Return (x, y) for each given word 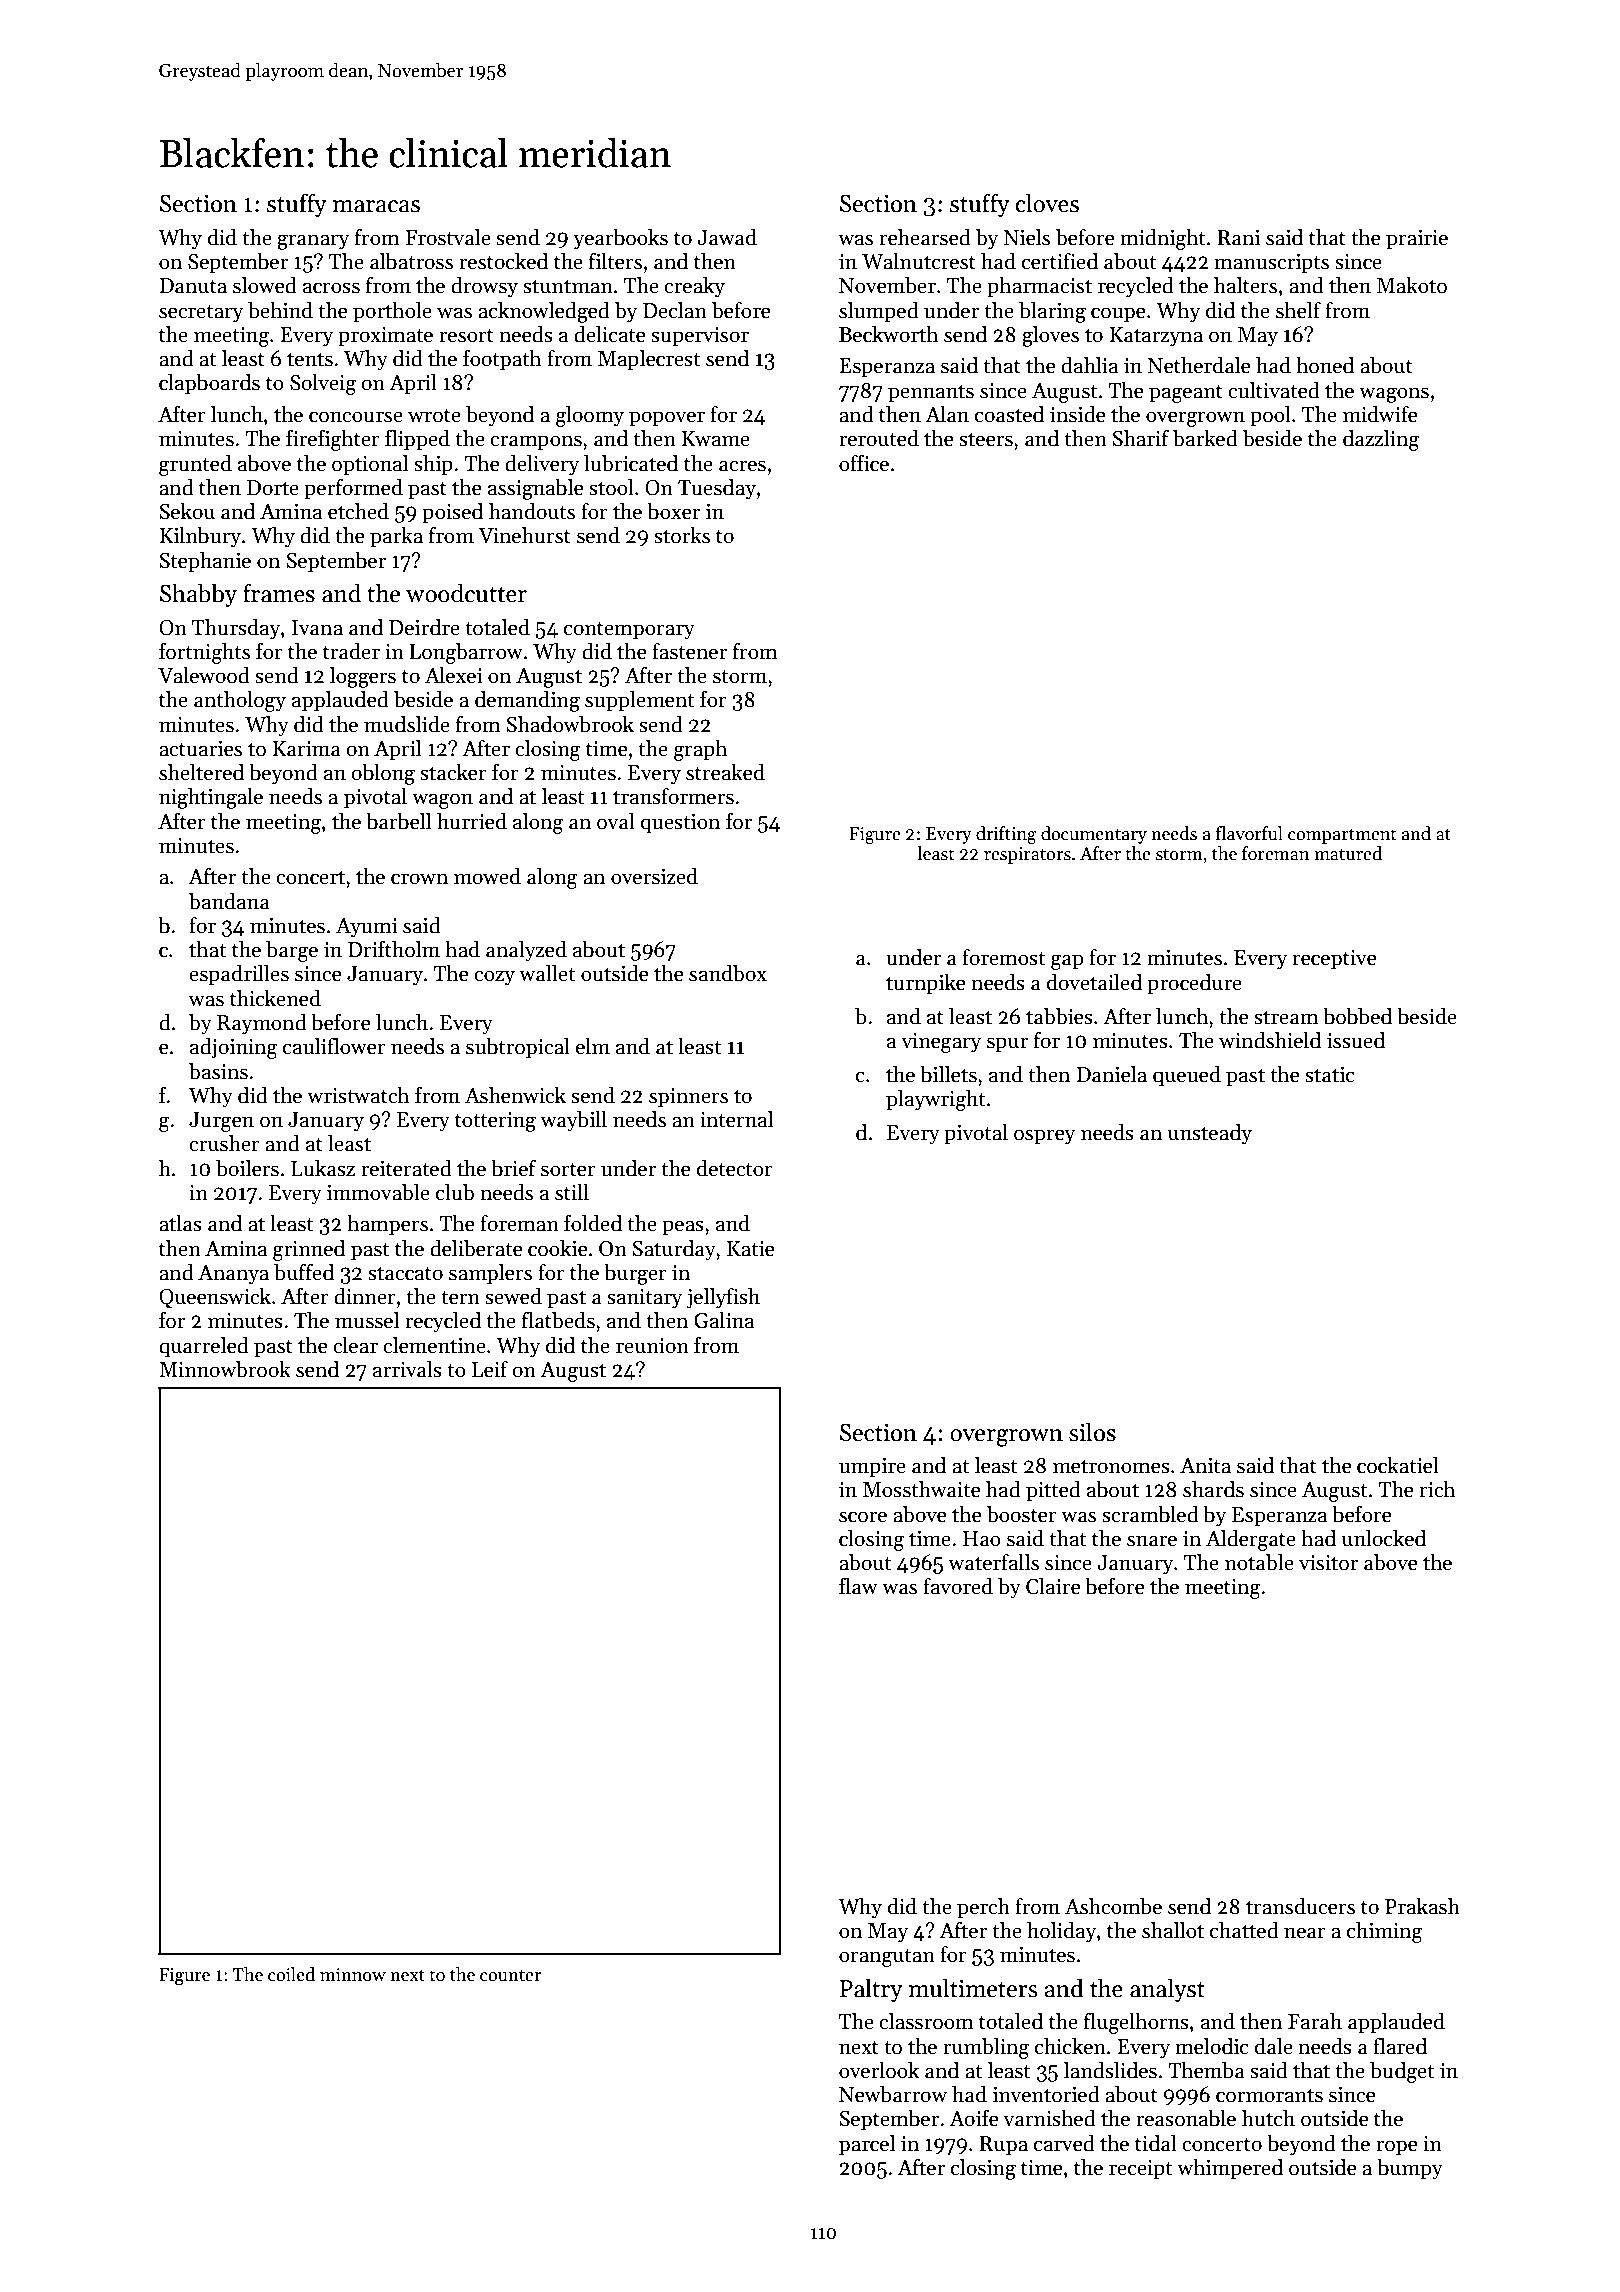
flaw (858, 1586)
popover (667, 419)
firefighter (333, 440)
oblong (383, 774)
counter (510, 1976)
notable (1259, 1562)
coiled (291, 1974)
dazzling (1381, 440)
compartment (1342, 836)
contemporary (629, 631)
